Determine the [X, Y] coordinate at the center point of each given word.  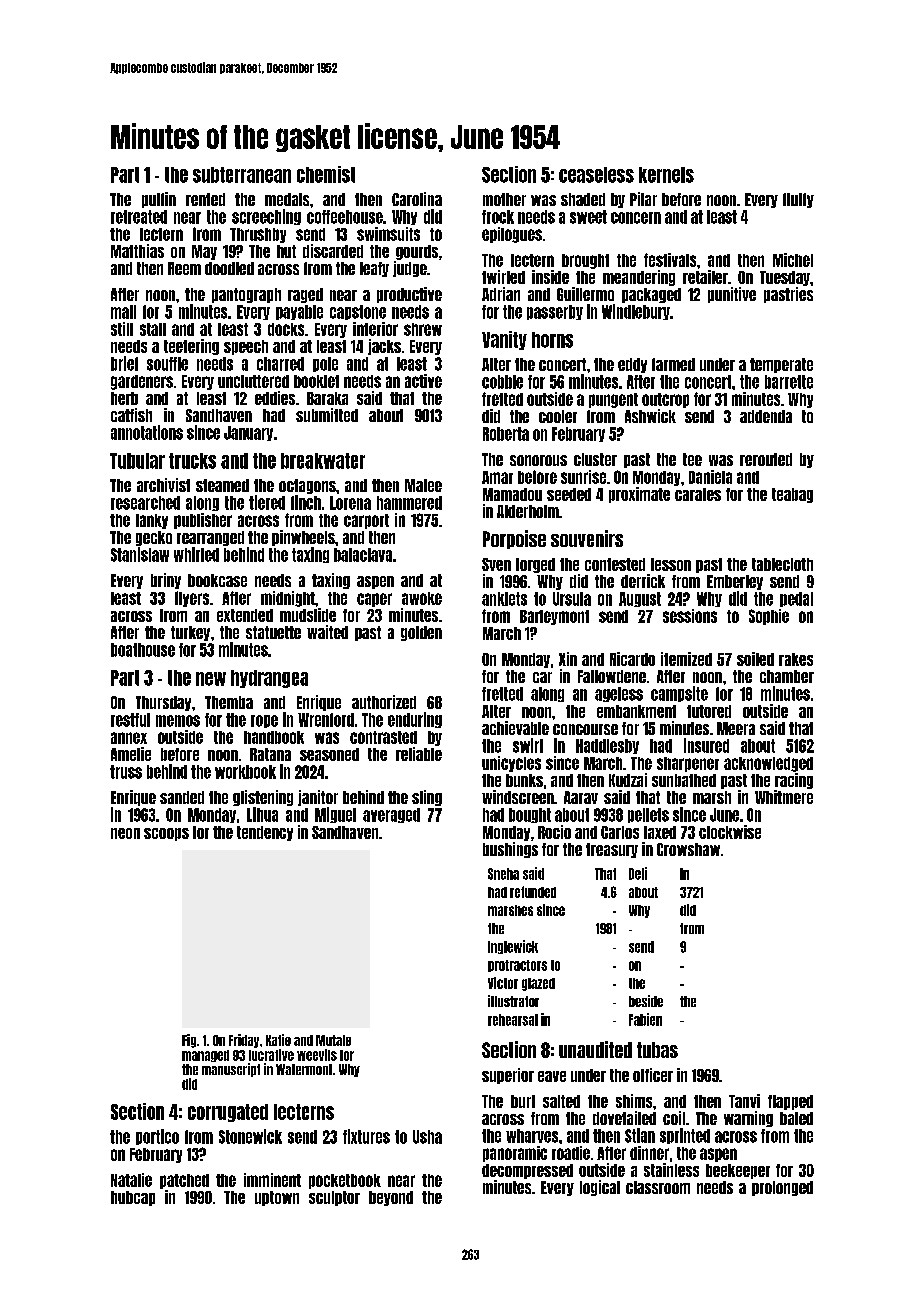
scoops [166, 834]
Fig [189, 1041]
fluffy [798, 200]
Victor [503, 983]
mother [504, 199]
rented [205, 199]
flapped [790, 1102]
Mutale [333, 1040]
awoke [422, 598]
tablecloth [782, 564]
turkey [190, 633]
